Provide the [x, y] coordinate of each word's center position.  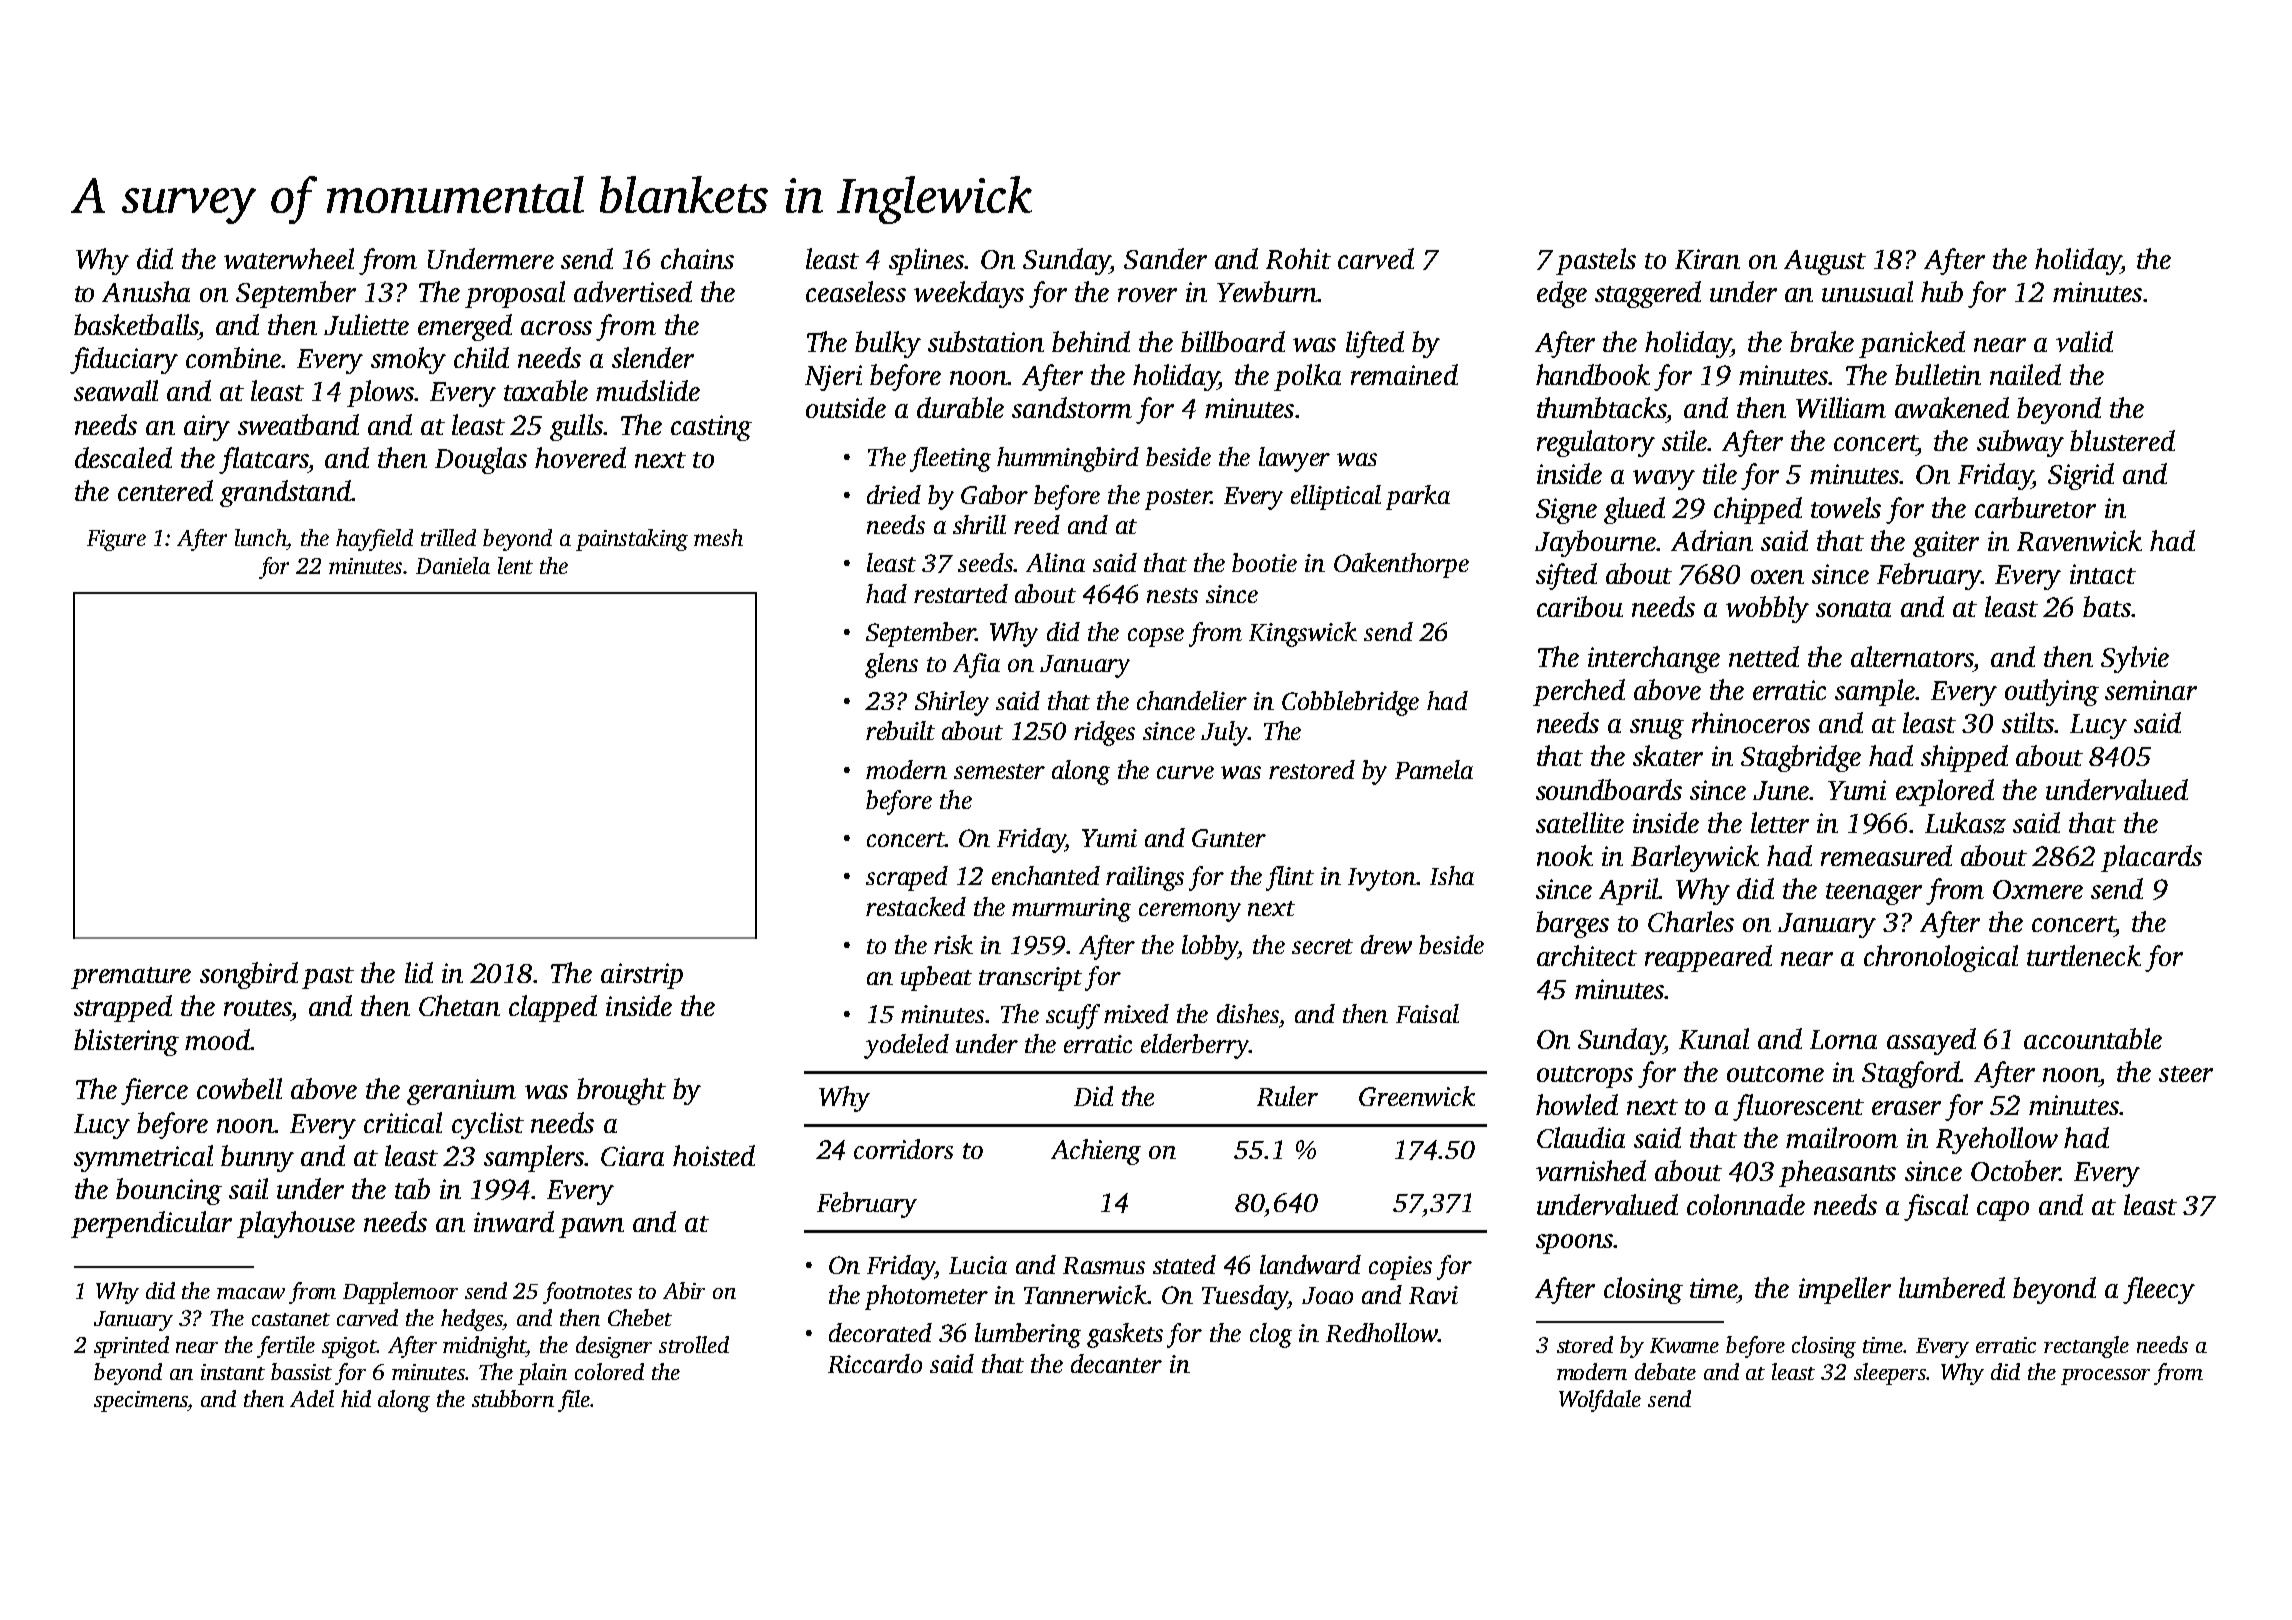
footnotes [587, 1293]
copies [1400, 1268]
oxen [1777, 577]
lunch [260, 537]
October [2015, 1170]
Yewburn [1267, 291]
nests [1172, 595]
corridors [903, 1149]
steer [2186, 1074]
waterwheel [289, 258]
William [1841, 407]
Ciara [632, 1156]
